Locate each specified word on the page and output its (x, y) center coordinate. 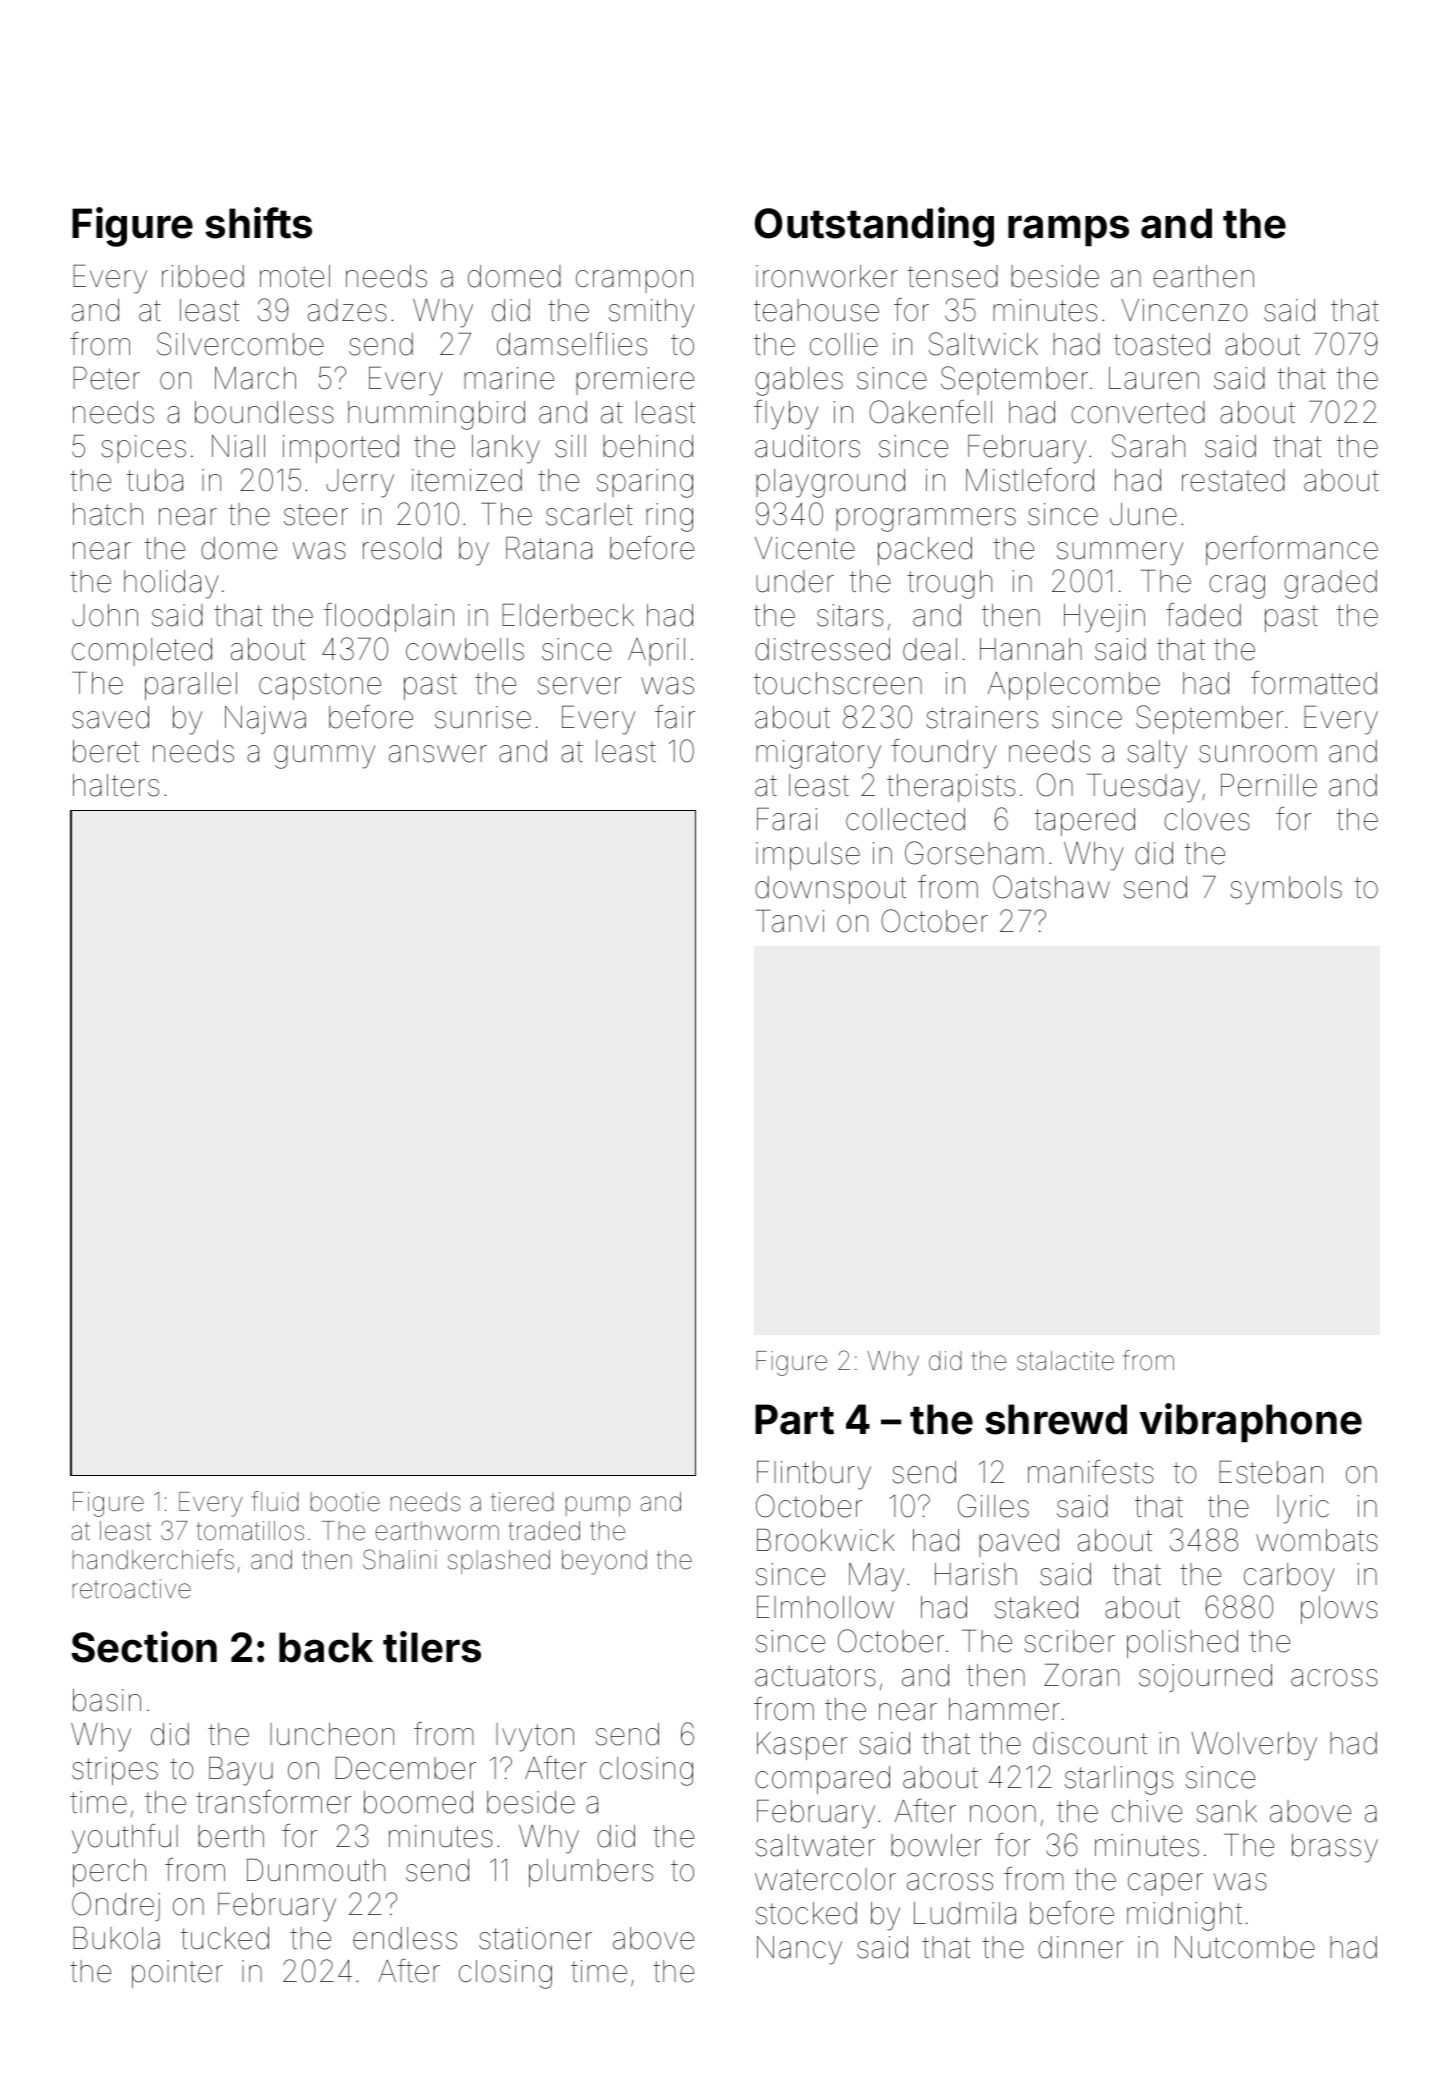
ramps (1068, 230)
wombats (1317, 1540)
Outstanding (874, 227)
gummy (324, 757)
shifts (258, 223)
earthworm (437, 1531)
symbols (1286, 890)
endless (405, 1938)
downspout (830, 890)
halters (116, 785)
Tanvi (790, 921)
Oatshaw (1051, 887)
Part (794, 1419)
